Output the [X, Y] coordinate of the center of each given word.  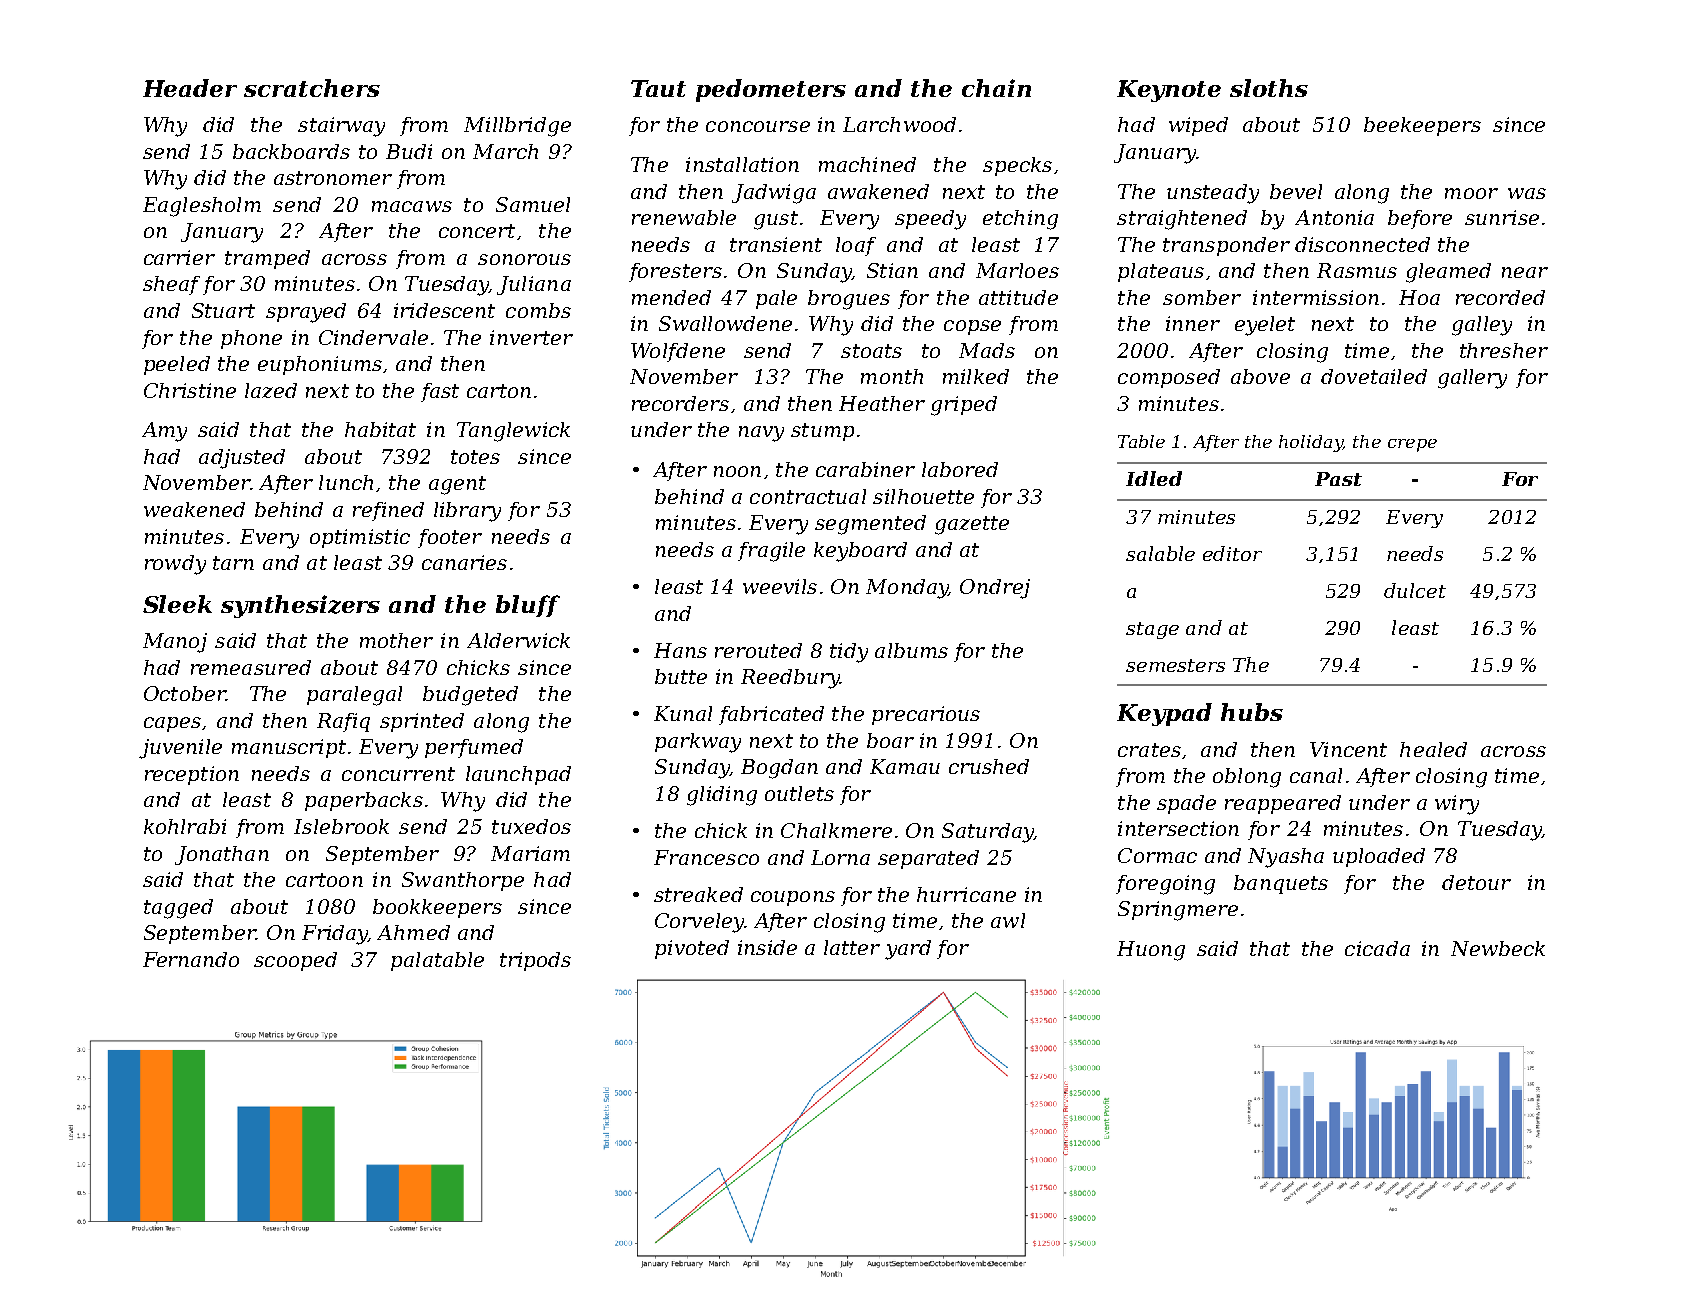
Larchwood [899, 124]
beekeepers [1422, 126]
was [1527, 193]
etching [1020, 220]
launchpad [518, 775]
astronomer [333, 178]
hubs [1252, 712]
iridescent [444, 310]
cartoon [324, 880]
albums [911, 650]
